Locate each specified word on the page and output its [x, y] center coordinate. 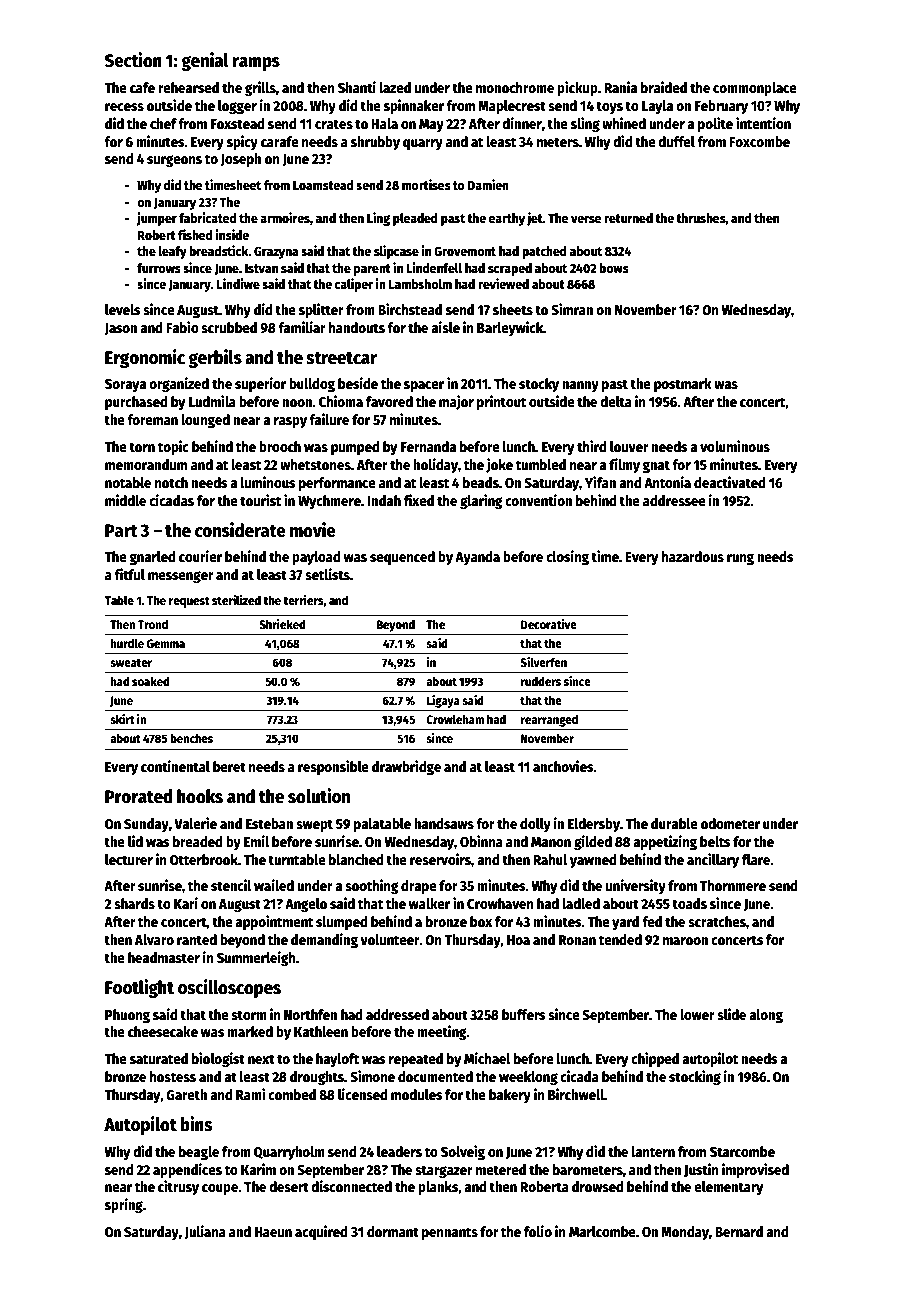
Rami [251, 1094]
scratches [717, 921]
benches [191, 738]
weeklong [528, 1078]
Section [133, 60]
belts [715, 841]
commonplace [755, 89]
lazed [395, 87]
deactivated [730, 482]
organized [179, 384]
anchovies [563, 766]
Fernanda [428, 446]
